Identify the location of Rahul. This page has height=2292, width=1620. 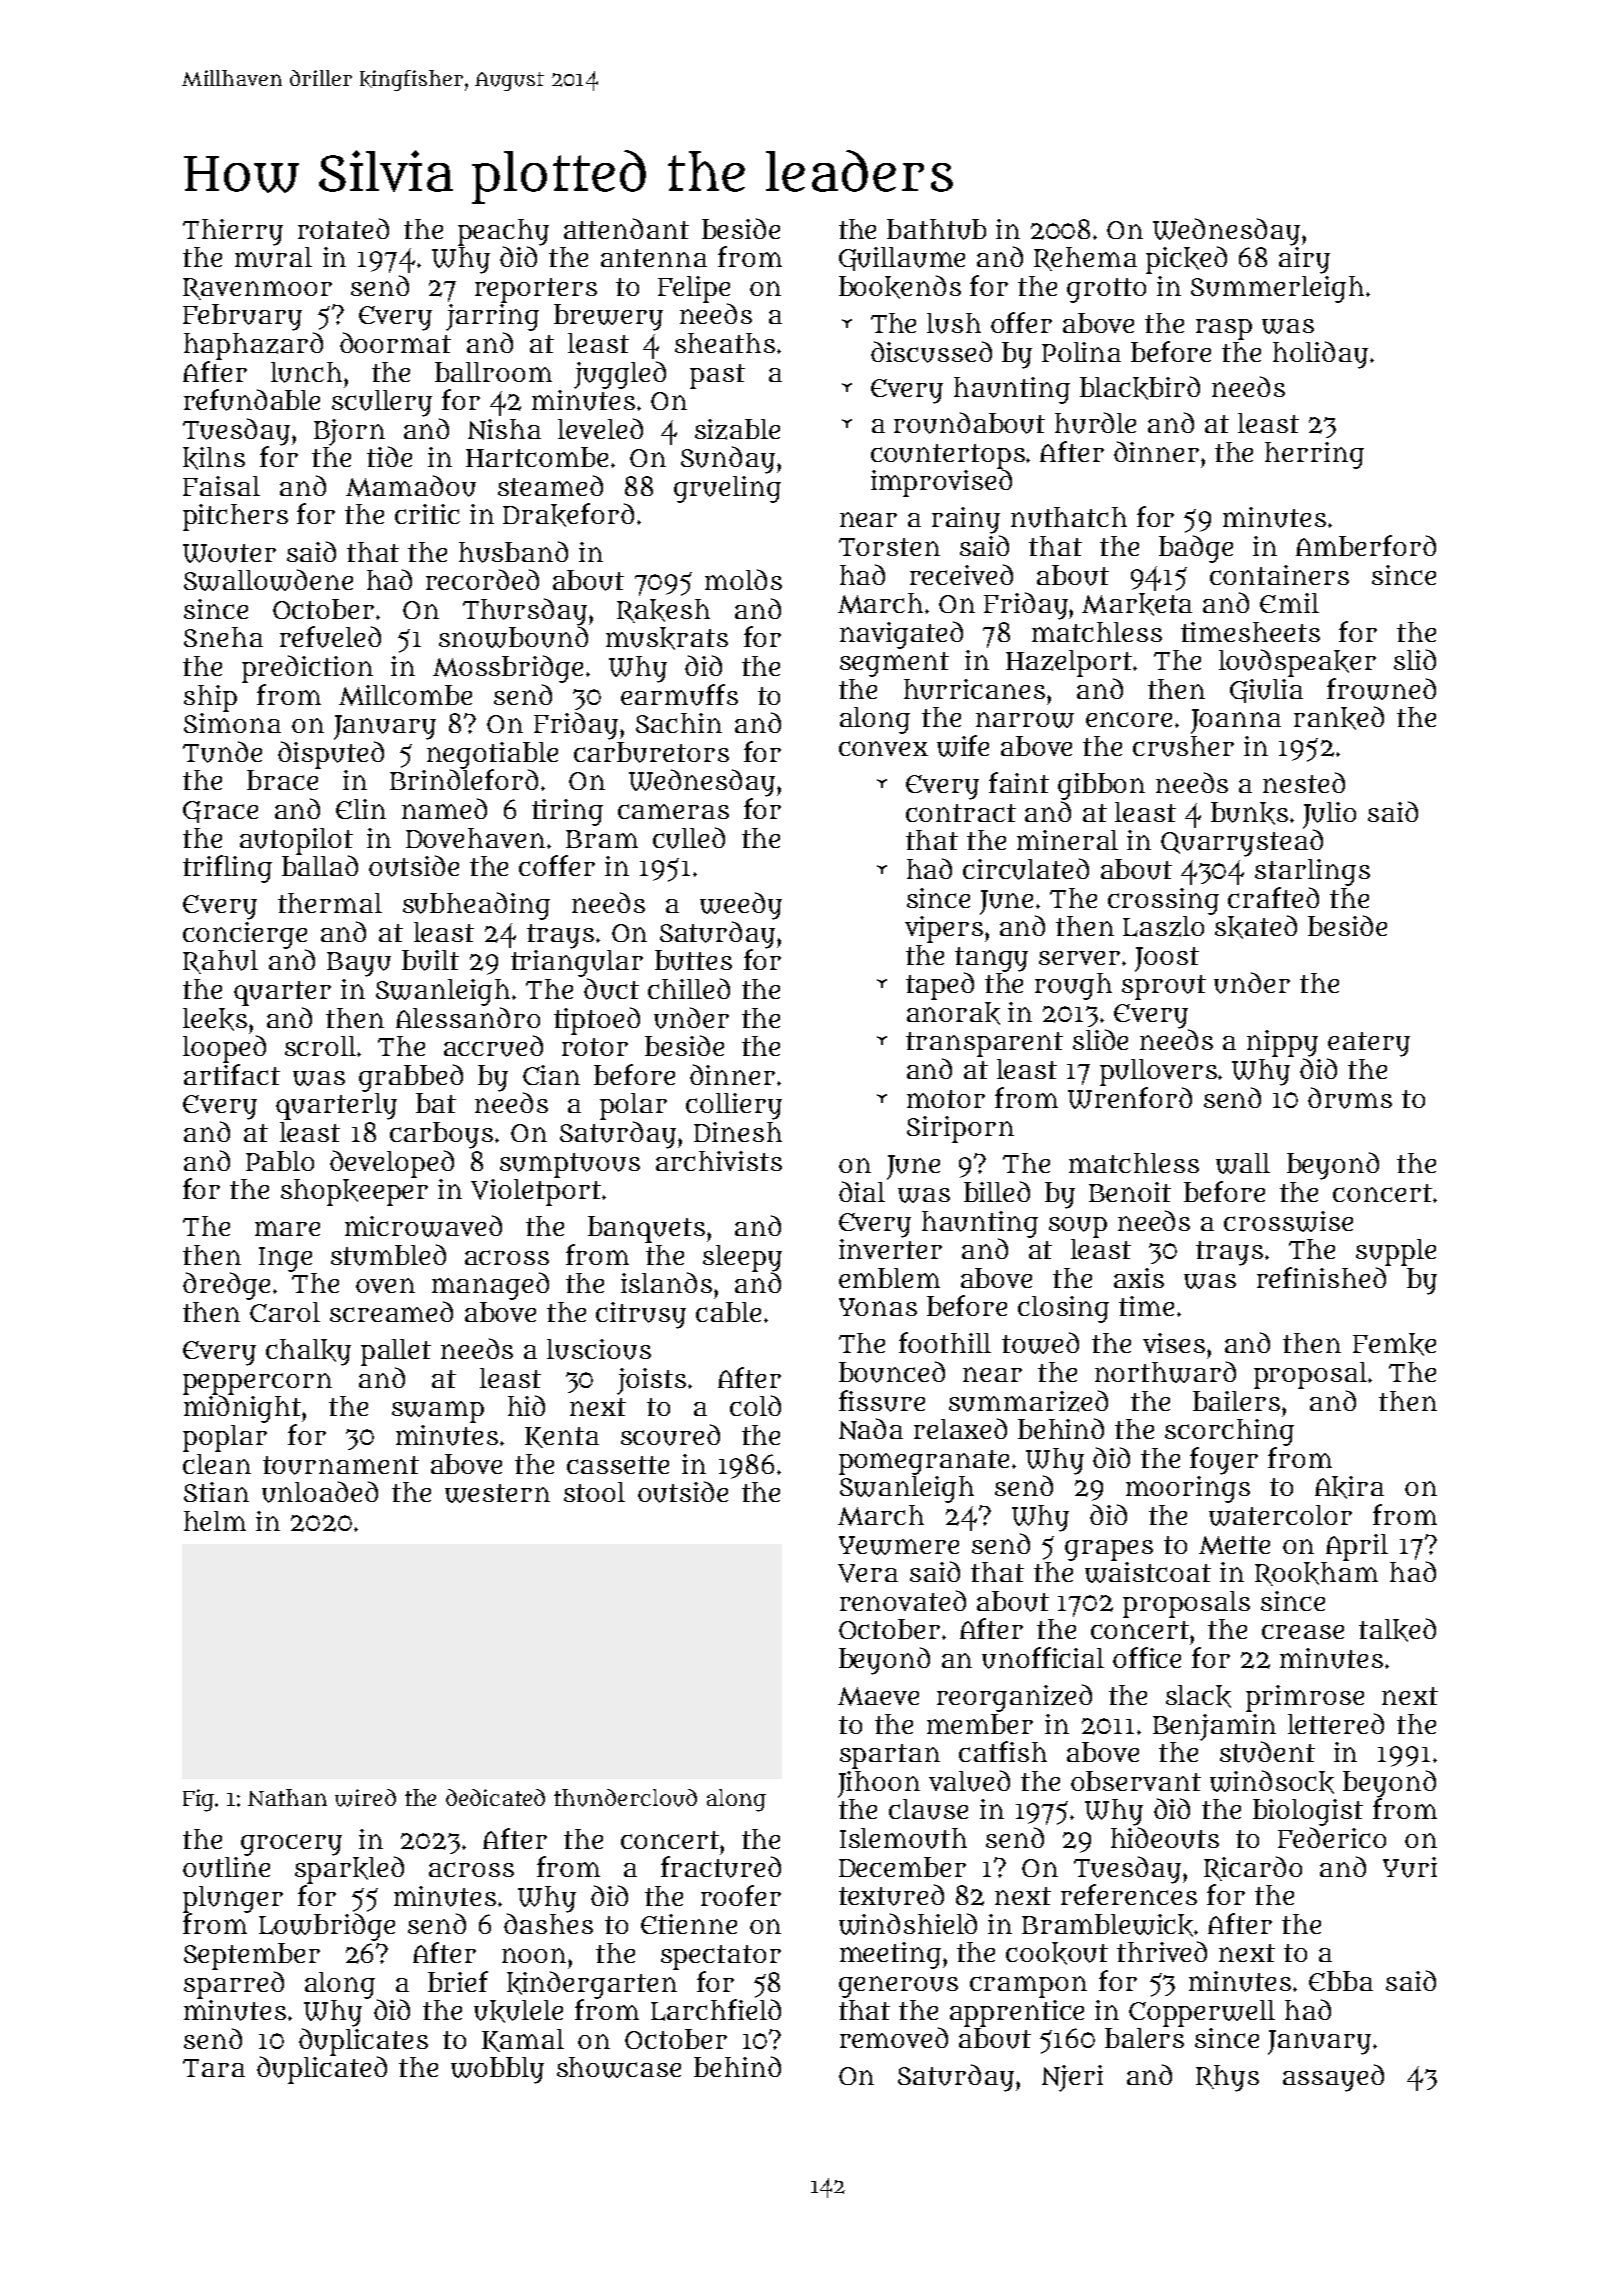
(220, 962).
